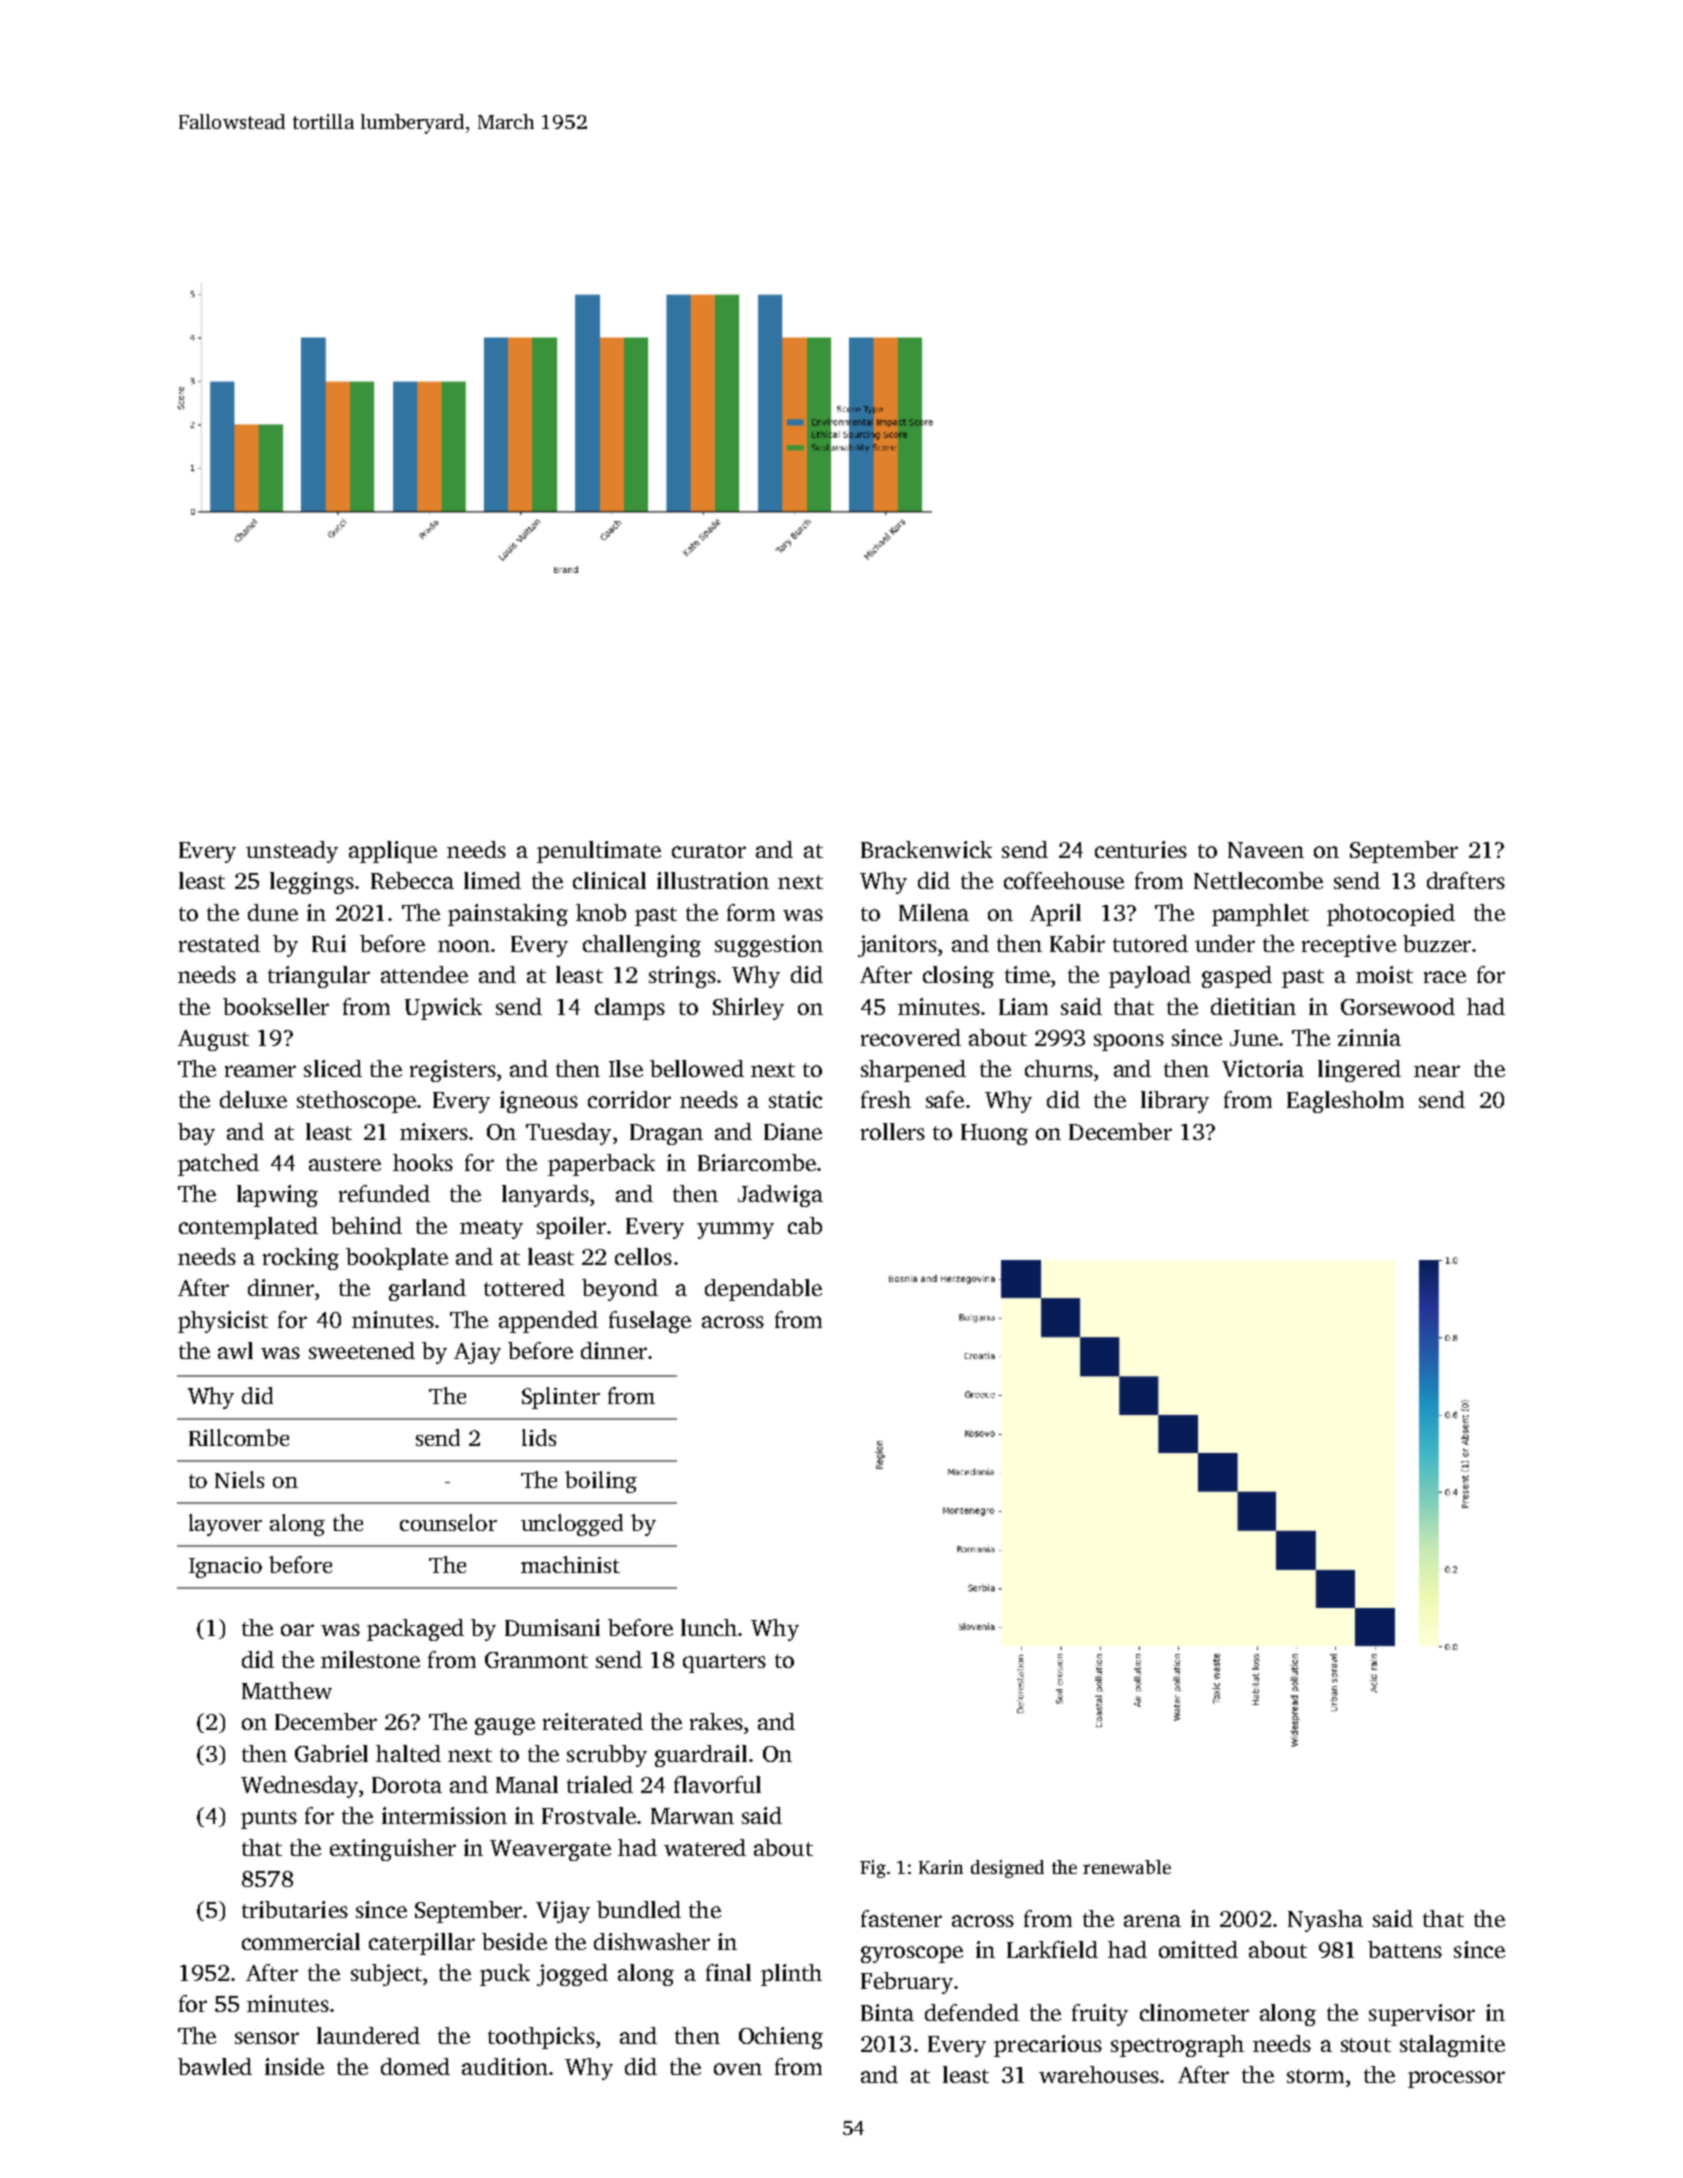  I want to click on inside, so click(294, 2066).
